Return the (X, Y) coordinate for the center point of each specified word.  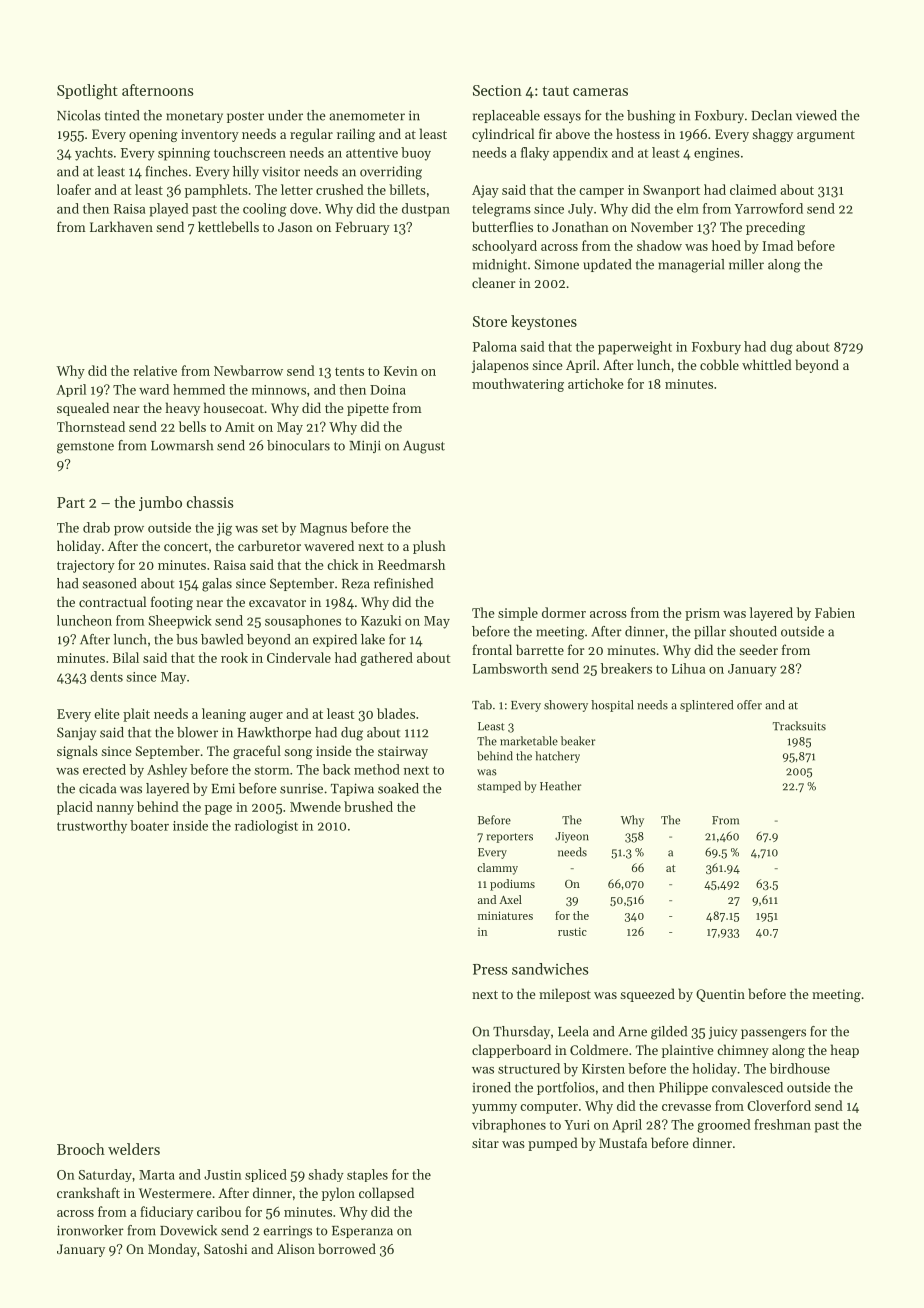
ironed (492, 1087)
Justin (223, 1175)
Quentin (720, 995)
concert (186, 547)
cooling (265, 210)
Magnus (323, 529)
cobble (719, 364)
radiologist (266, 827)
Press (490, 969)
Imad (777, 245)
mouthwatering (518, 385)
